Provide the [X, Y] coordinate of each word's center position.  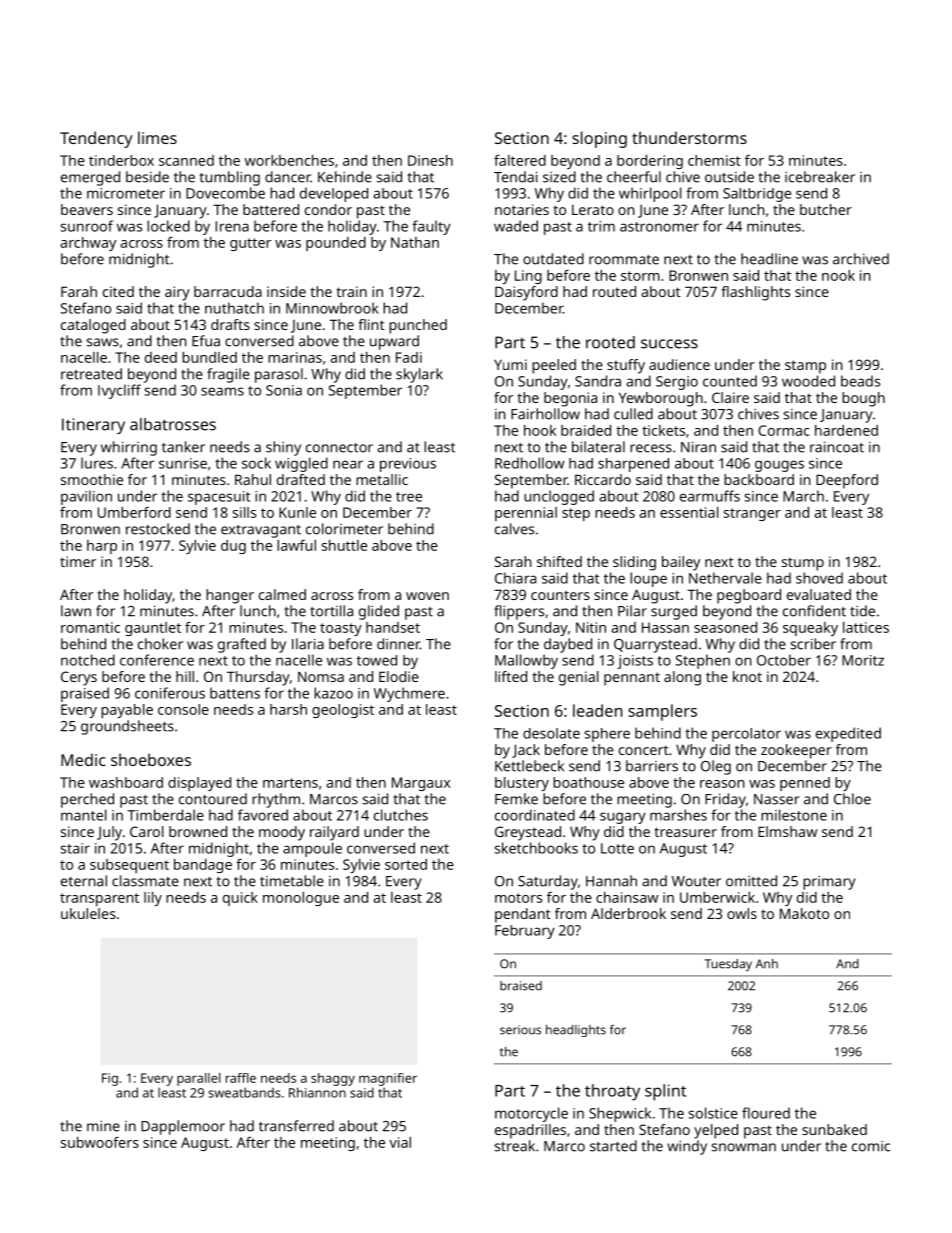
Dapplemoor [183, 1127]
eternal [84, 881]
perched [87, 800]
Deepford [847, 481]
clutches [401, 815]
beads [860, 381]
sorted [406, 864]
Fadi [409, 357]
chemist [714, 160]
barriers [652, 766]
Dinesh [430, 160]
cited [118, 291]
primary [829, 883]
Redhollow [529, 463]
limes [157, 137]
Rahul [253, 479]
